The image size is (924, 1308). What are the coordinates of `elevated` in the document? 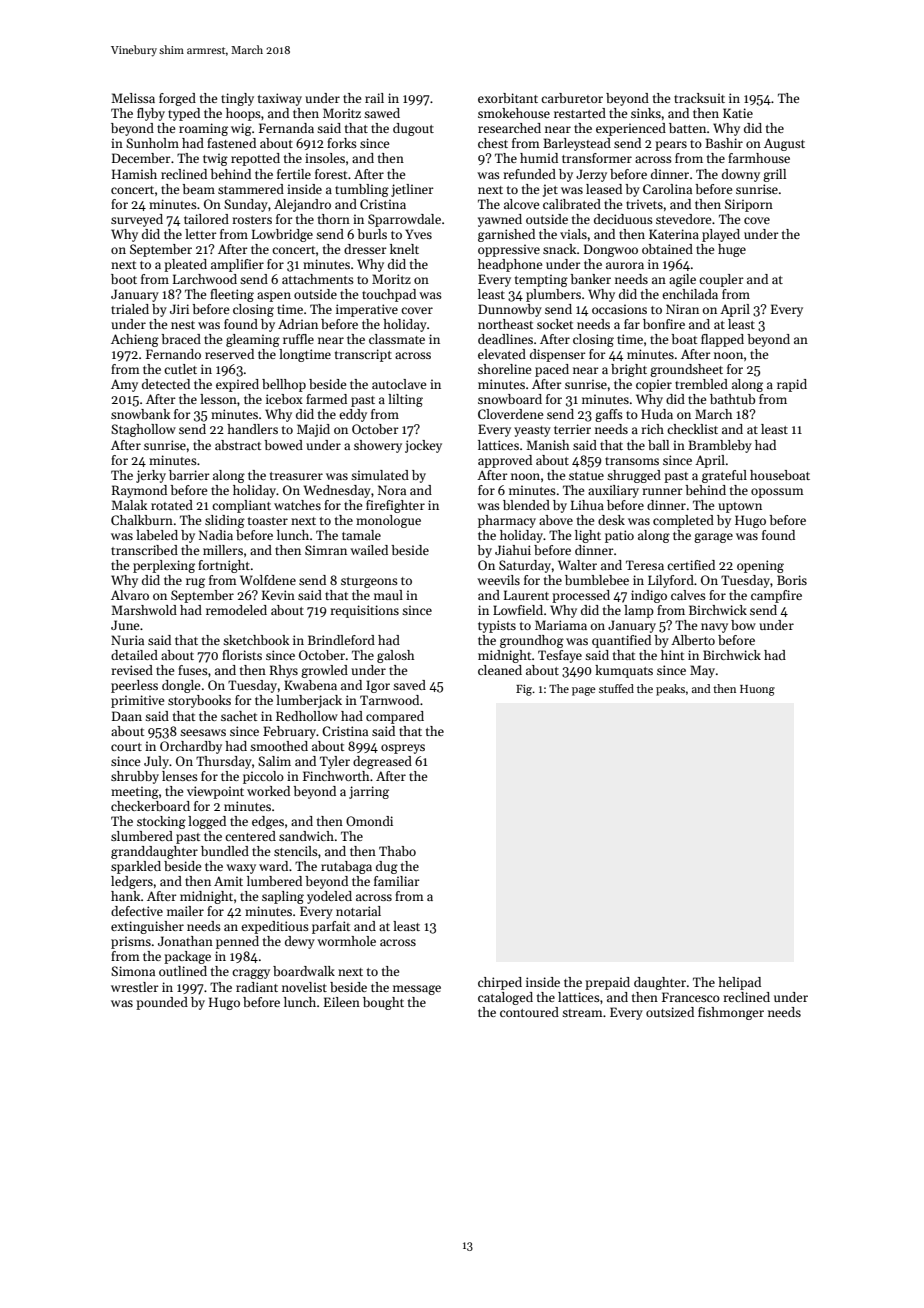 It's located at (502, 354).
